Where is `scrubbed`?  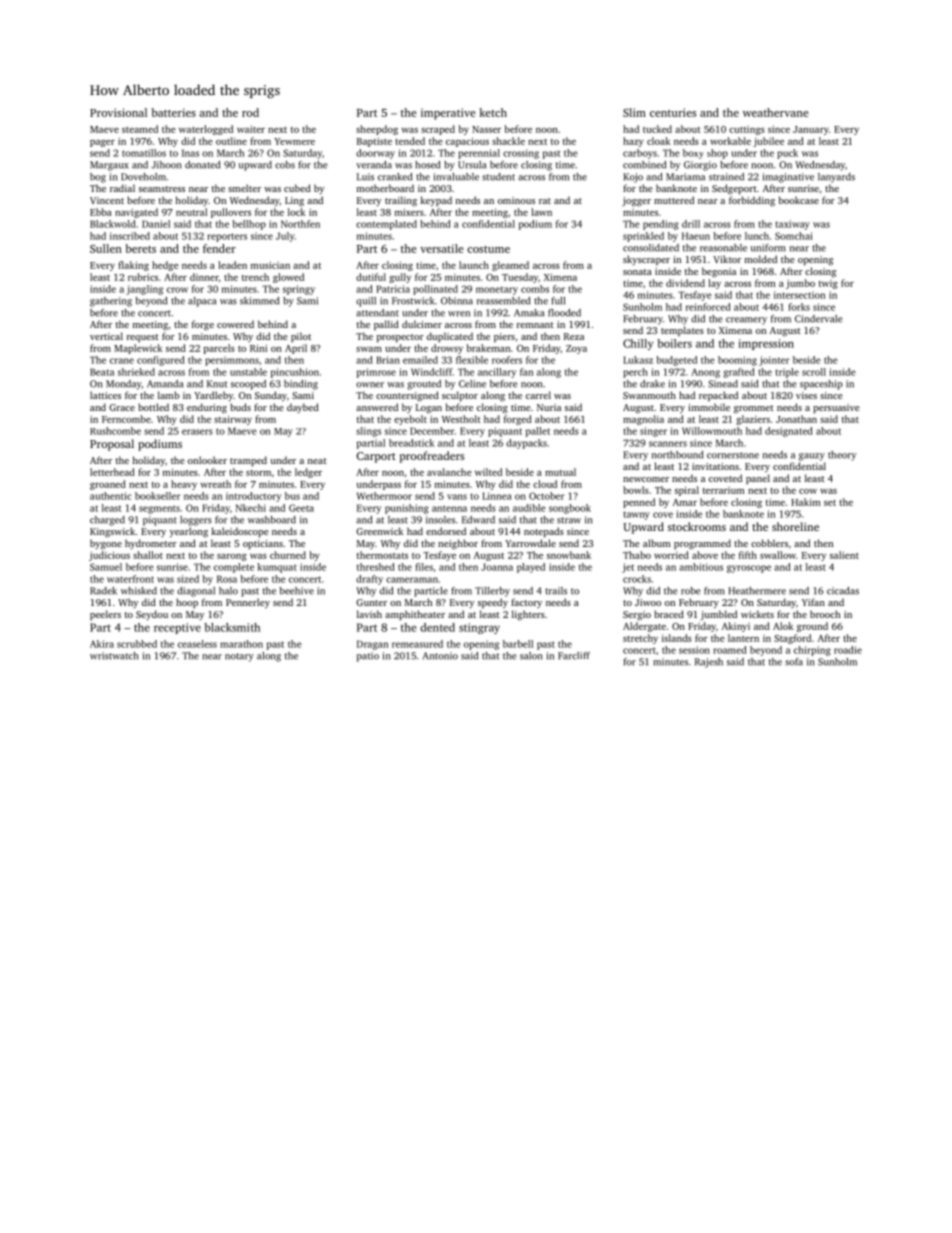 scrubbed is located at coordinates (137, 644).
